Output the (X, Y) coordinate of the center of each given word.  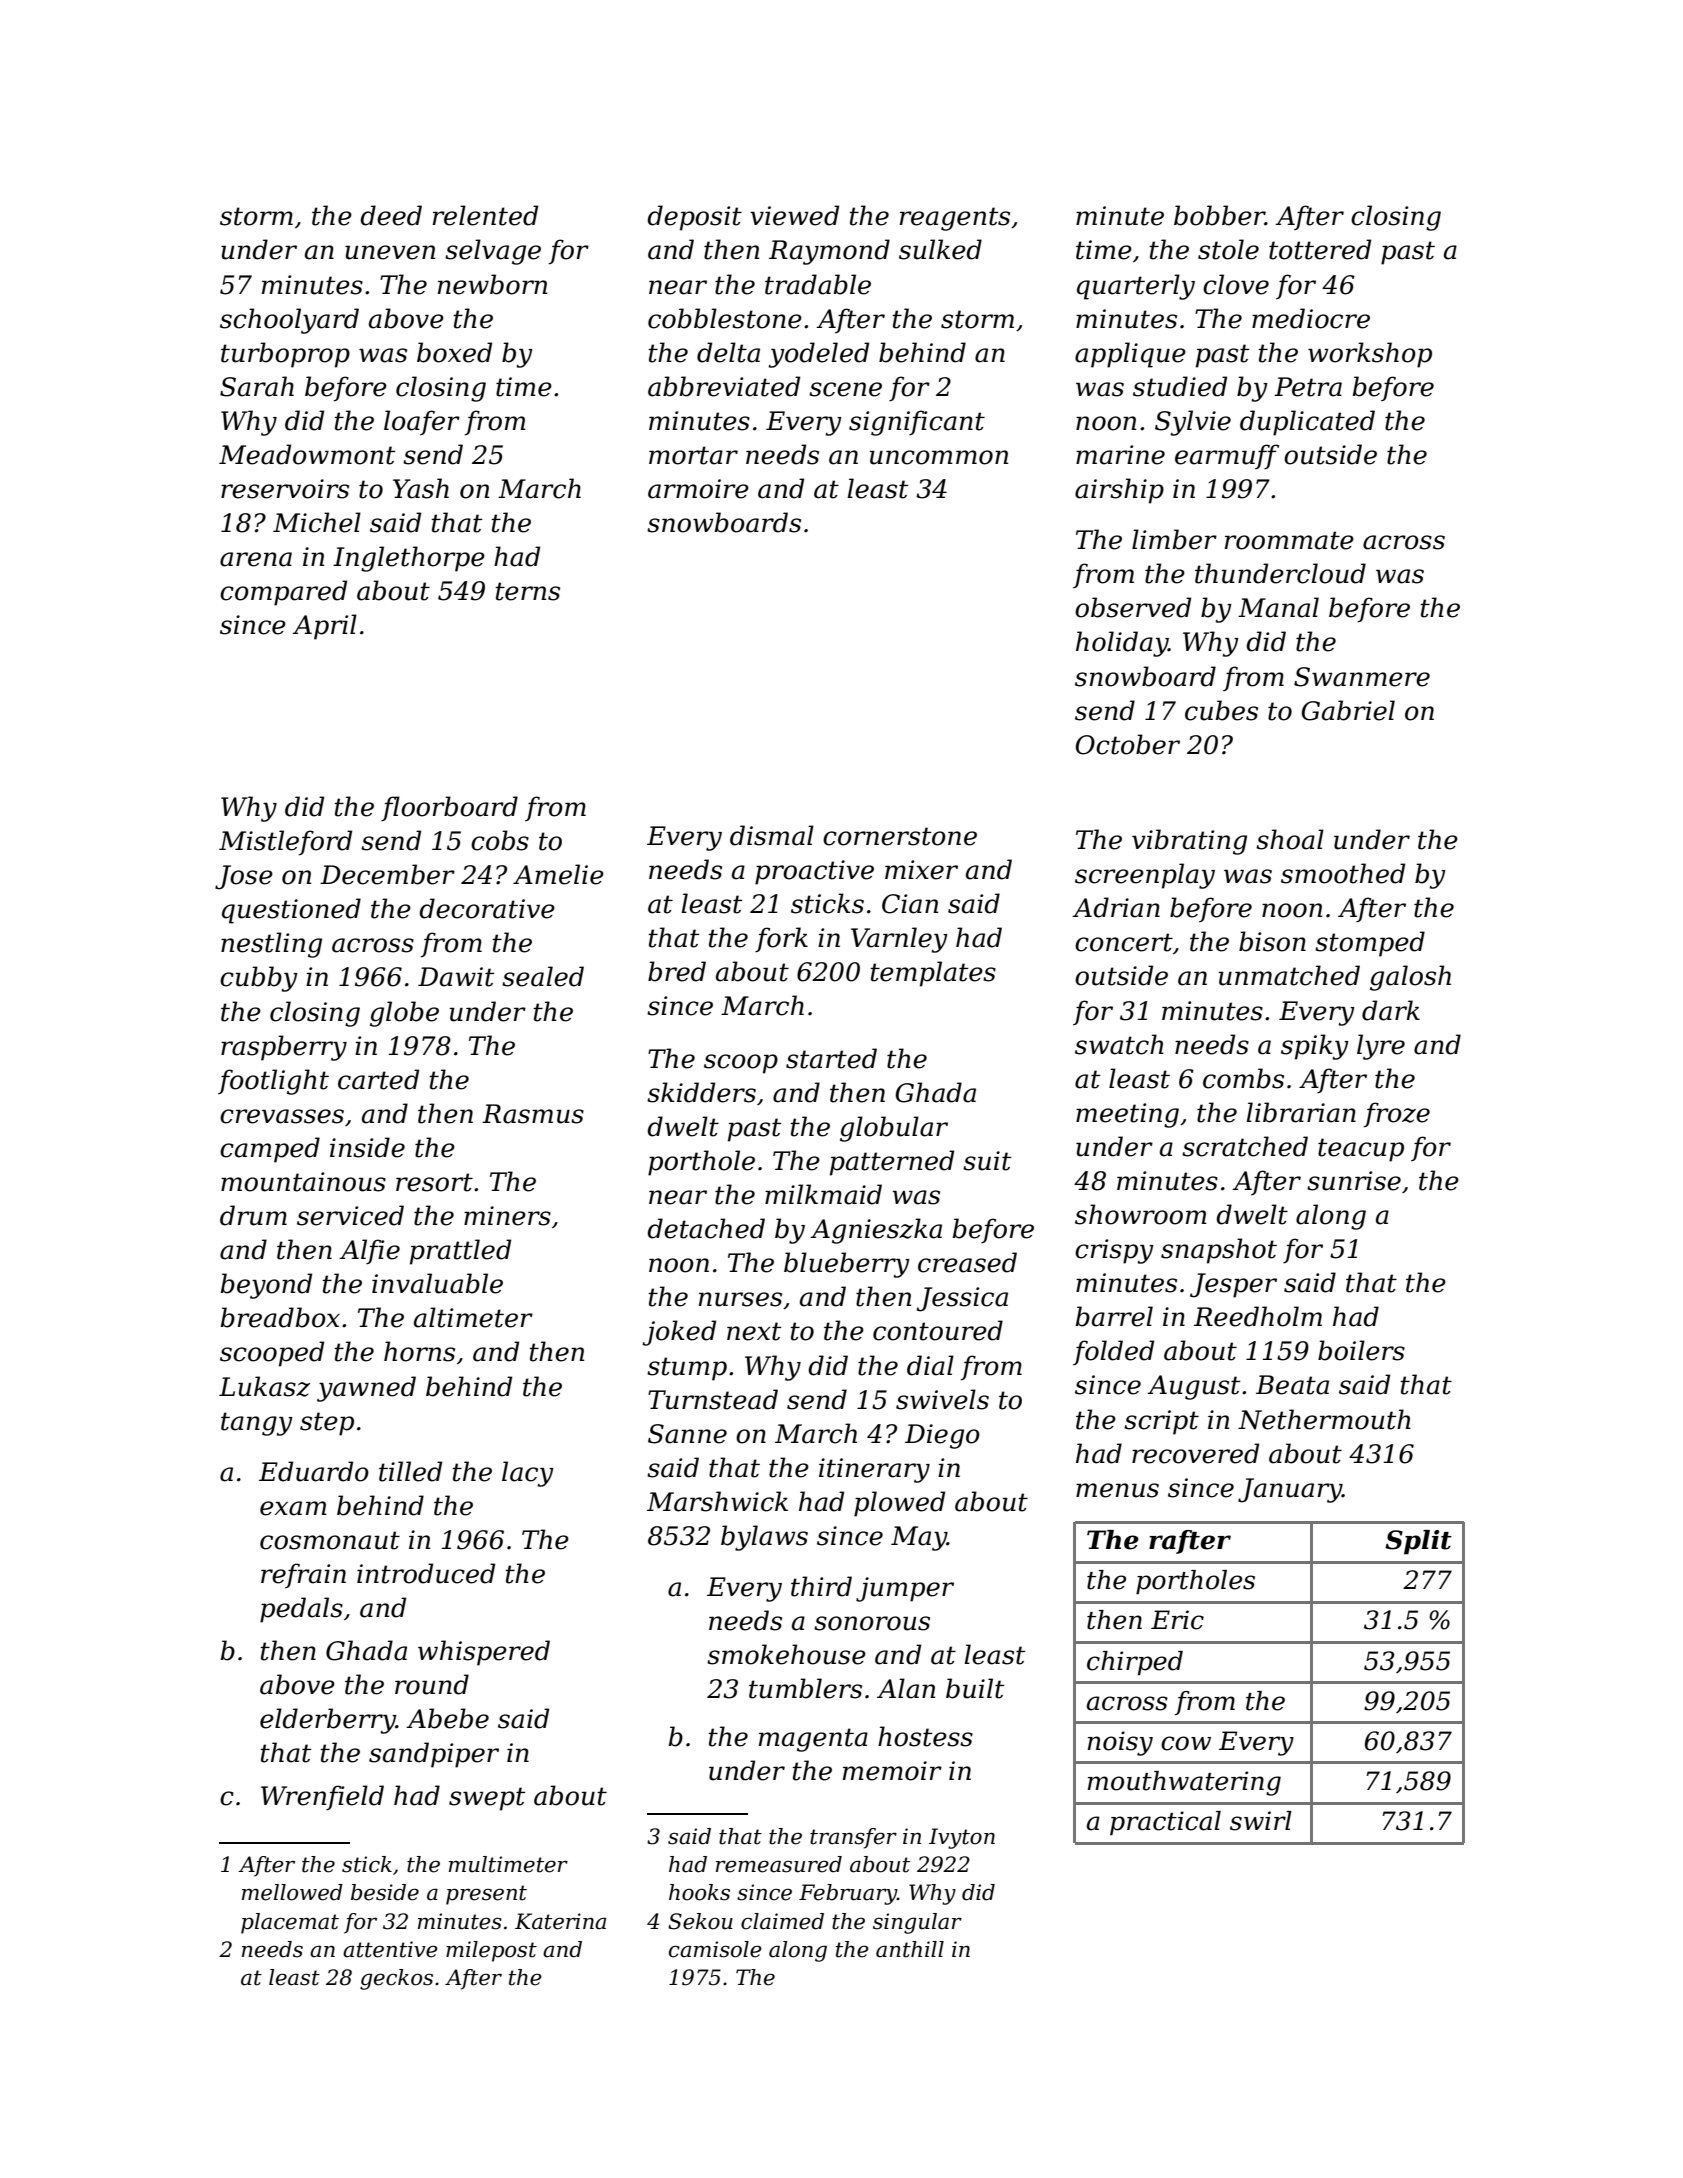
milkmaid (823, 1194)
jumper (905, 1589)
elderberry (328, 1721)
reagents (955, 219)
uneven (390, 252)
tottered (1320, 249)
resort (434, 1182)
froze (1397, 1115)
